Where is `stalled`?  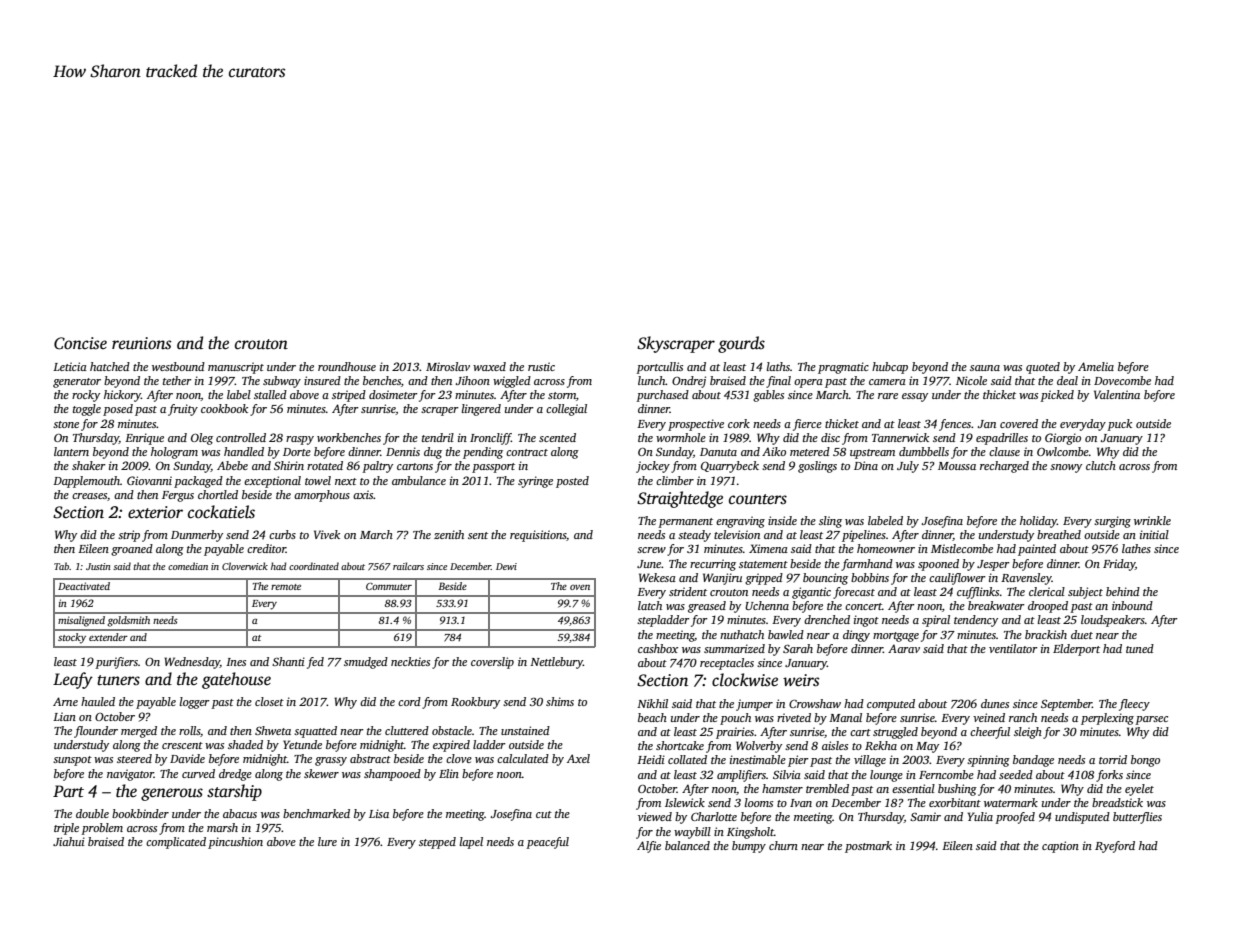
stalled is located at coordinates (270, 394).
